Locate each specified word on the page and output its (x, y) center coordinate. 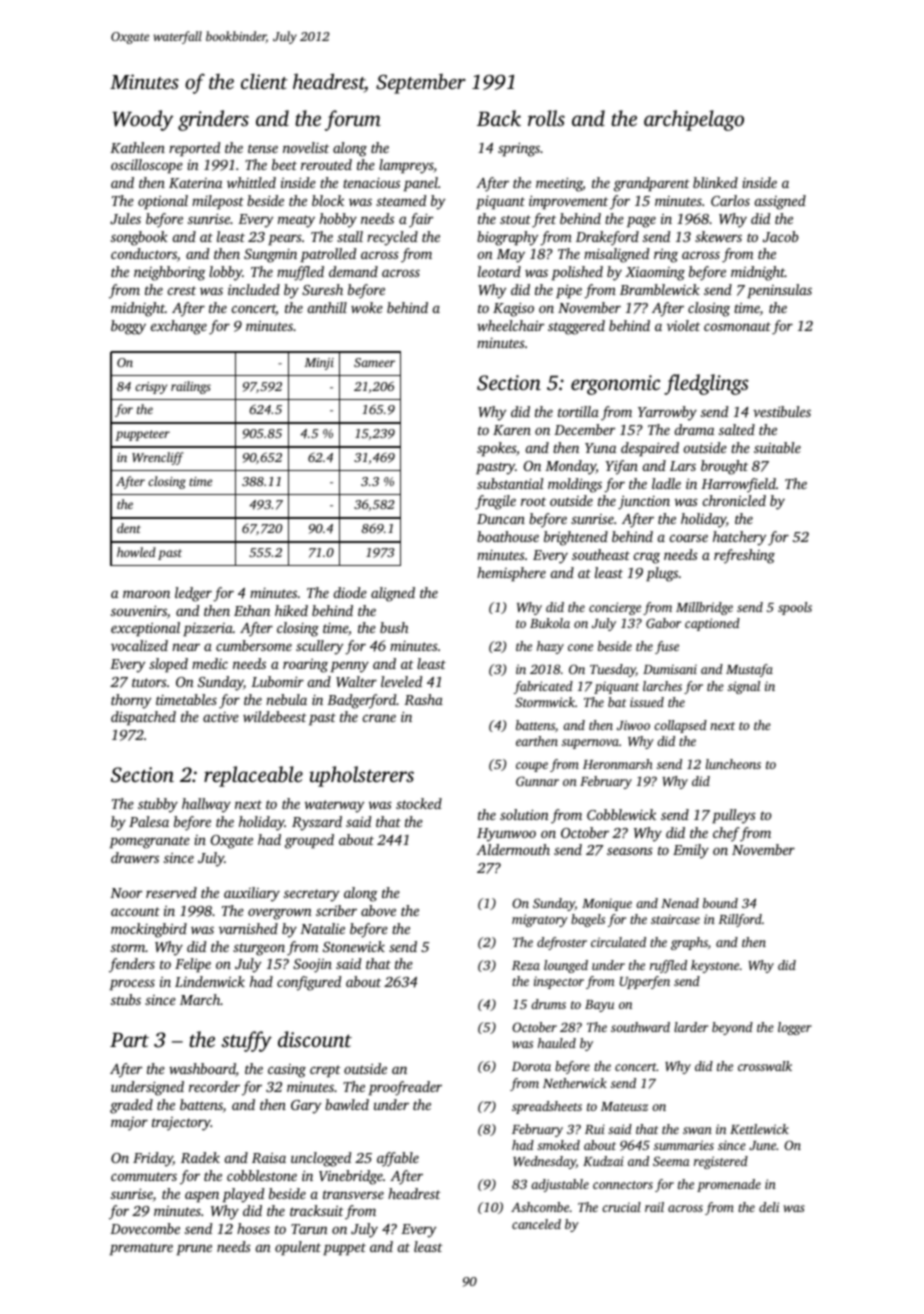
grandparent (652, 184)
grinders (213, 120)
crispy (151, 388)
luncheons (733, 764)
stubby (158, 805)
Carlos (730, 200)
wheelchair (510, 325)
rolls (546, 118)
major (129, 1124)
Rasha (423, 699)
